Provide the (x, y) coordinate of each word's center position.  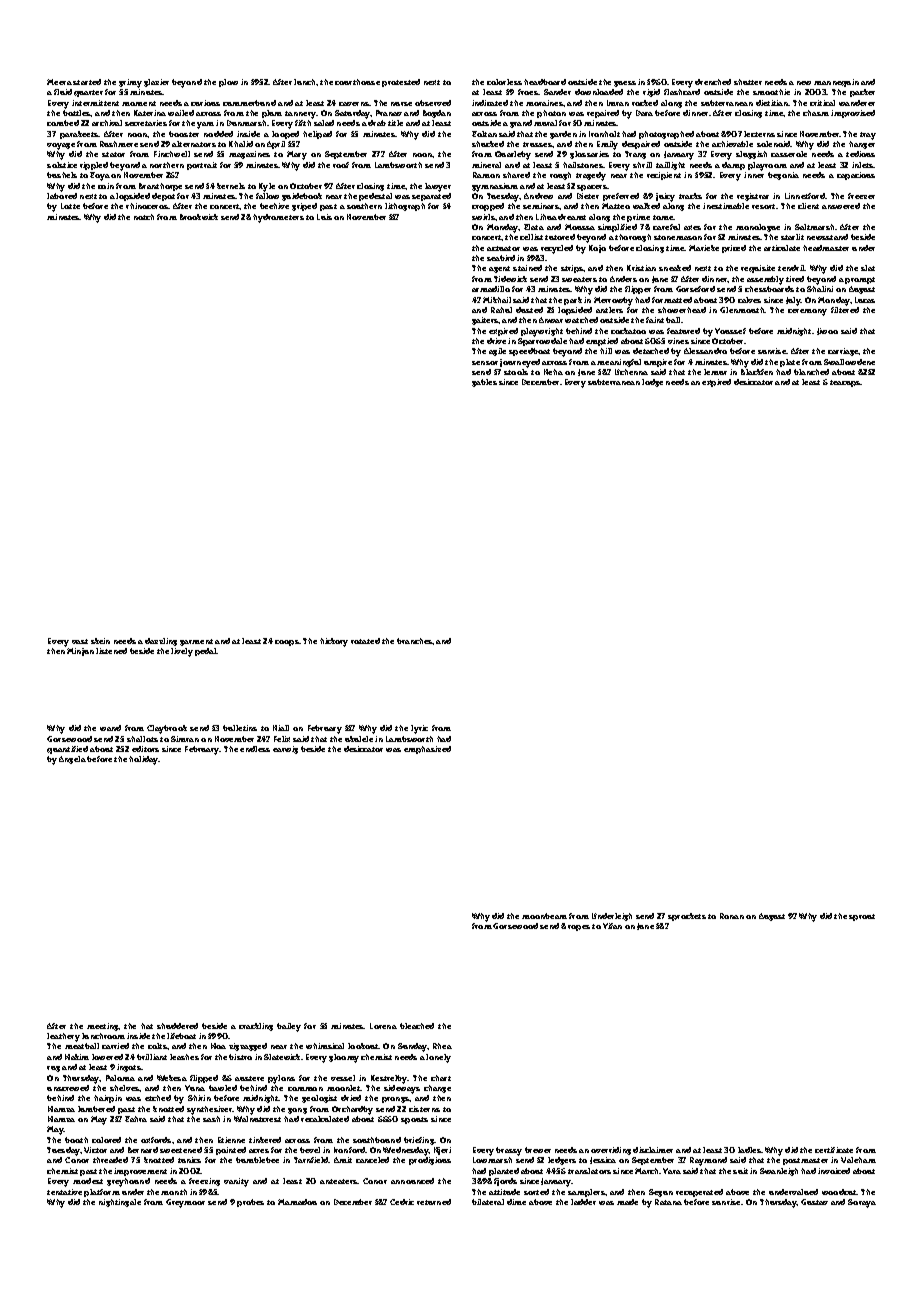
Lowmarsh (492, 1160)
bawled (223, 1088)
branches (415, 641)
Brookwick (199, 217)
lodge (652, 383)
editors (145, 749)
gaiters (485, 321)
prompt (860, 280)
